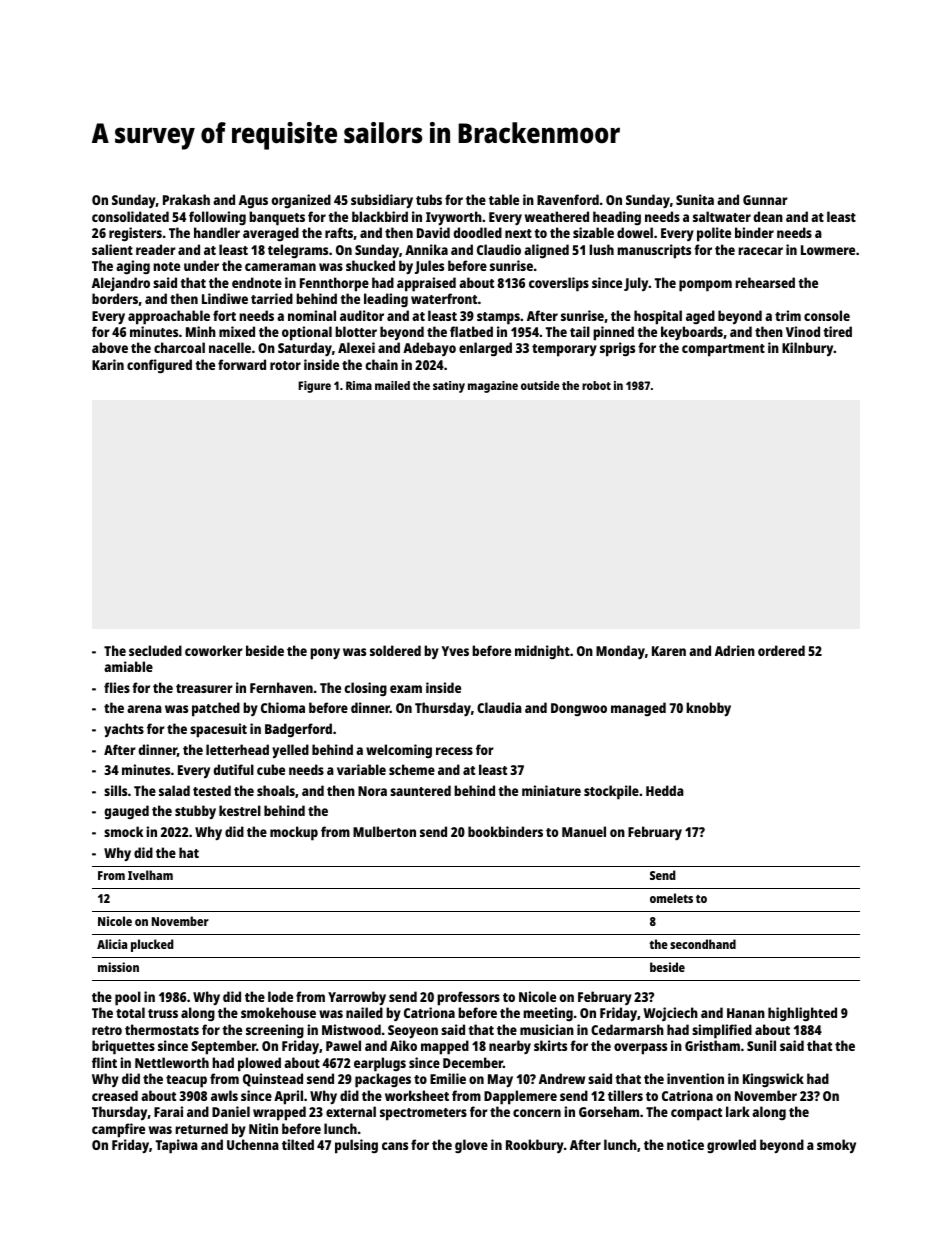  What do you see at coordinates (186, 199) in the screenshot?
I see `Prakash` at bounding box center [186, 199].
